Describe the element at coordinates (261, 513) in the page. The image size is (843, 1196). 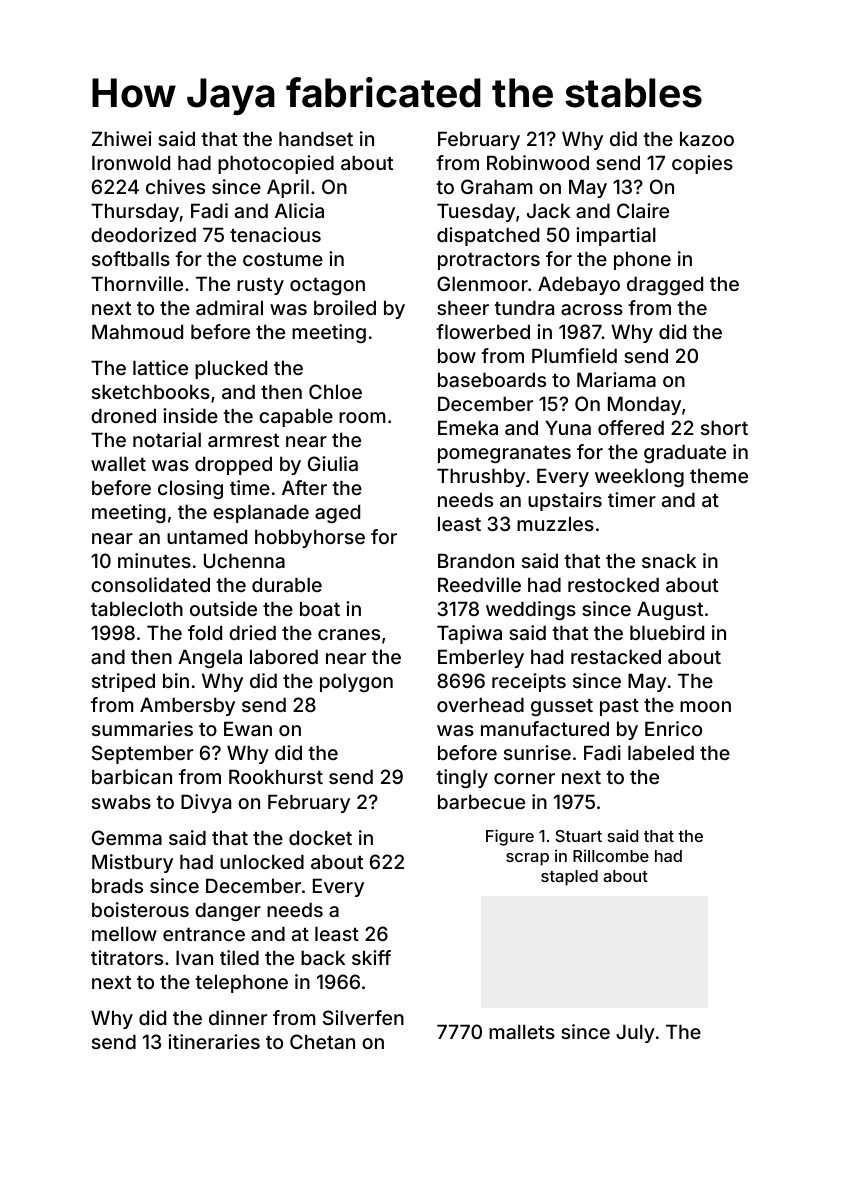
I see `esplanade` at that location.
